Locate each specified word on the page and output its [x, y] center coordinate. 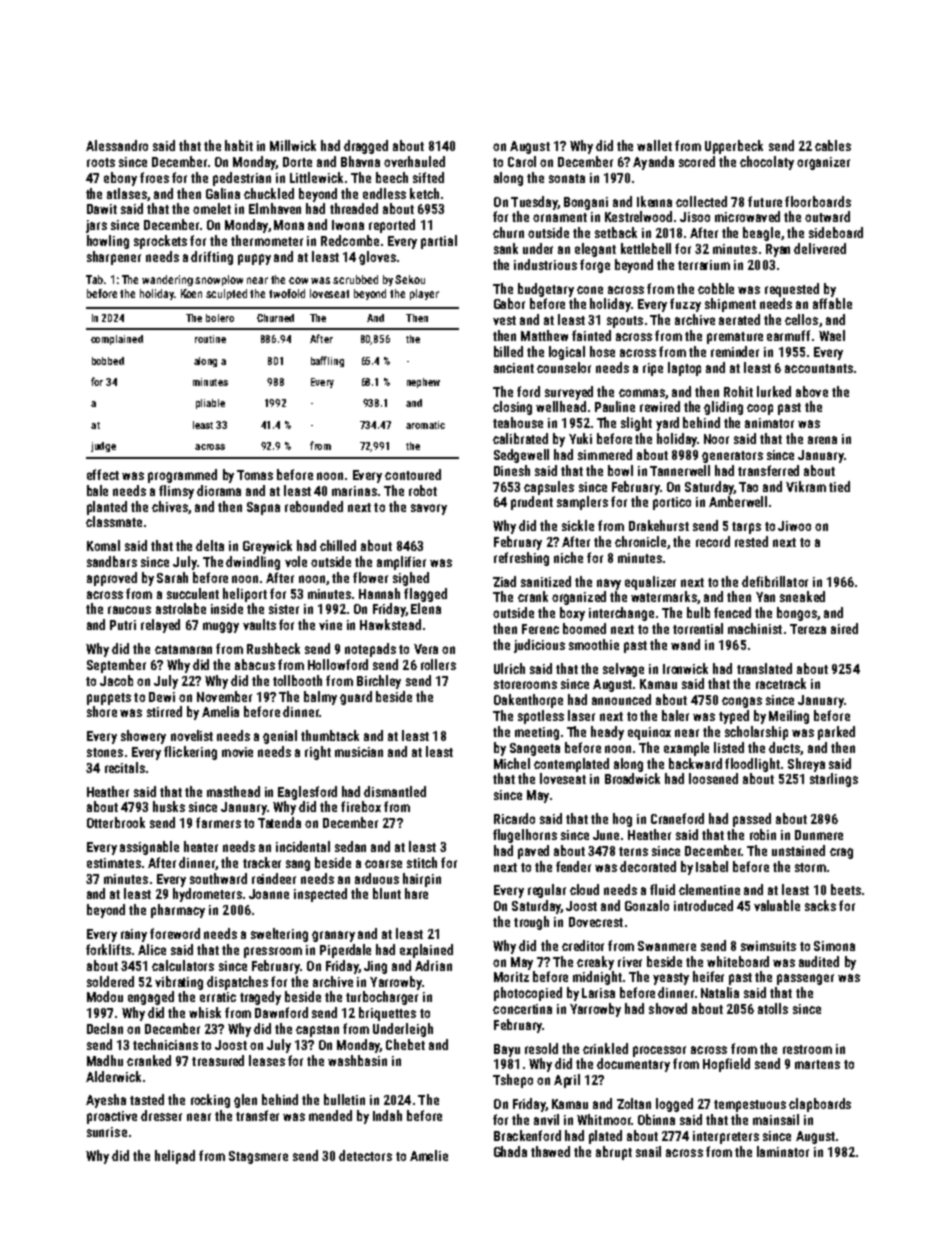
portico [672, 503]
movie [237, 752]
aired [844, 628]
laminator [783, 1151]
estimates [114, 863]
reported [392, 226]
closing [512, 408]
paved [533, 852]
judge [103, 447]
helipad [175, 1157]
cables [833, 145]
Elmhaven [275, 208]
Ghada [510, 1151]
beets [846, 889]
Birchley [379, 682]
